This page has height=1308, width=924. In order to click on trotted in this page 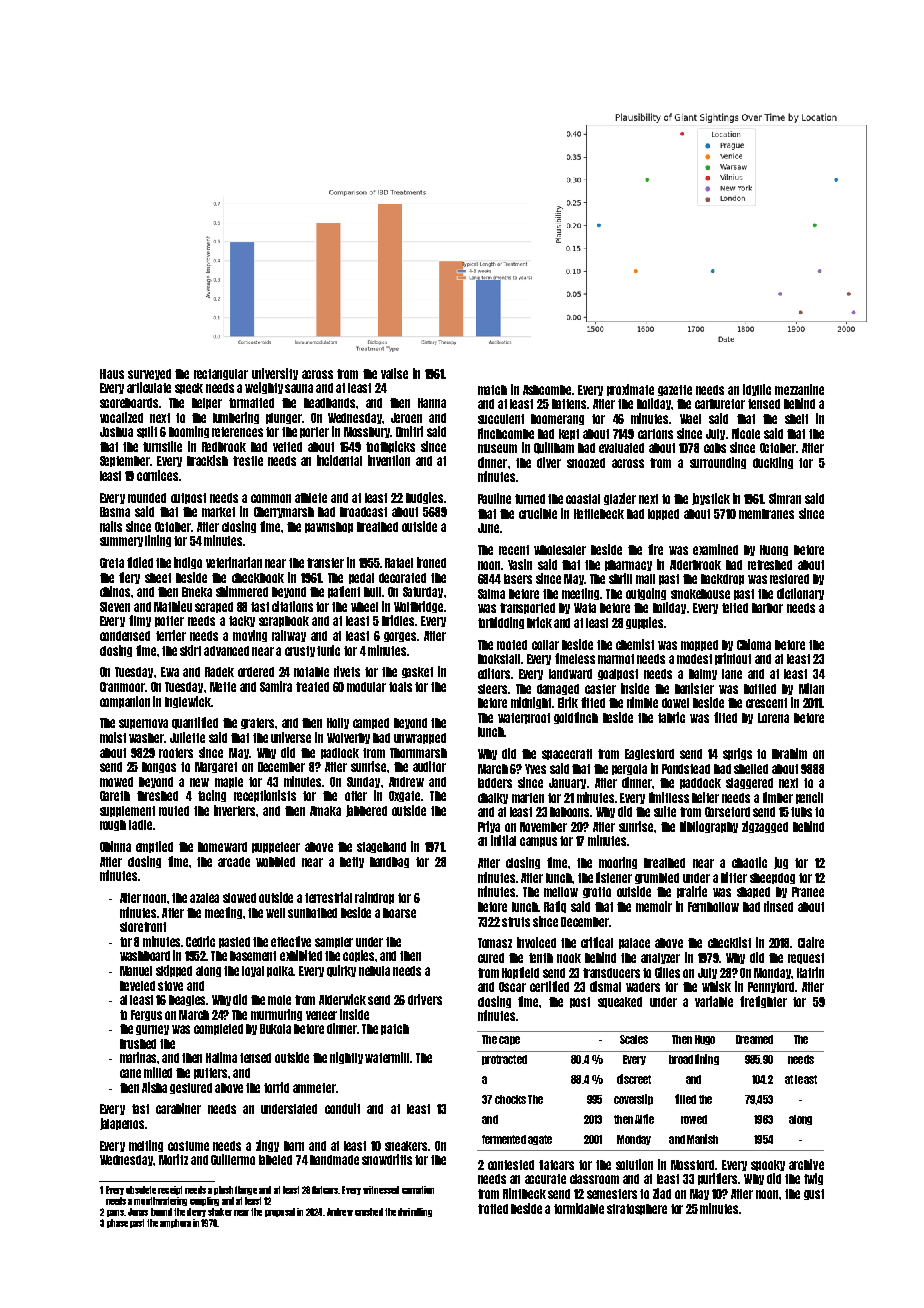, I will do `click(493, 1209)`.
